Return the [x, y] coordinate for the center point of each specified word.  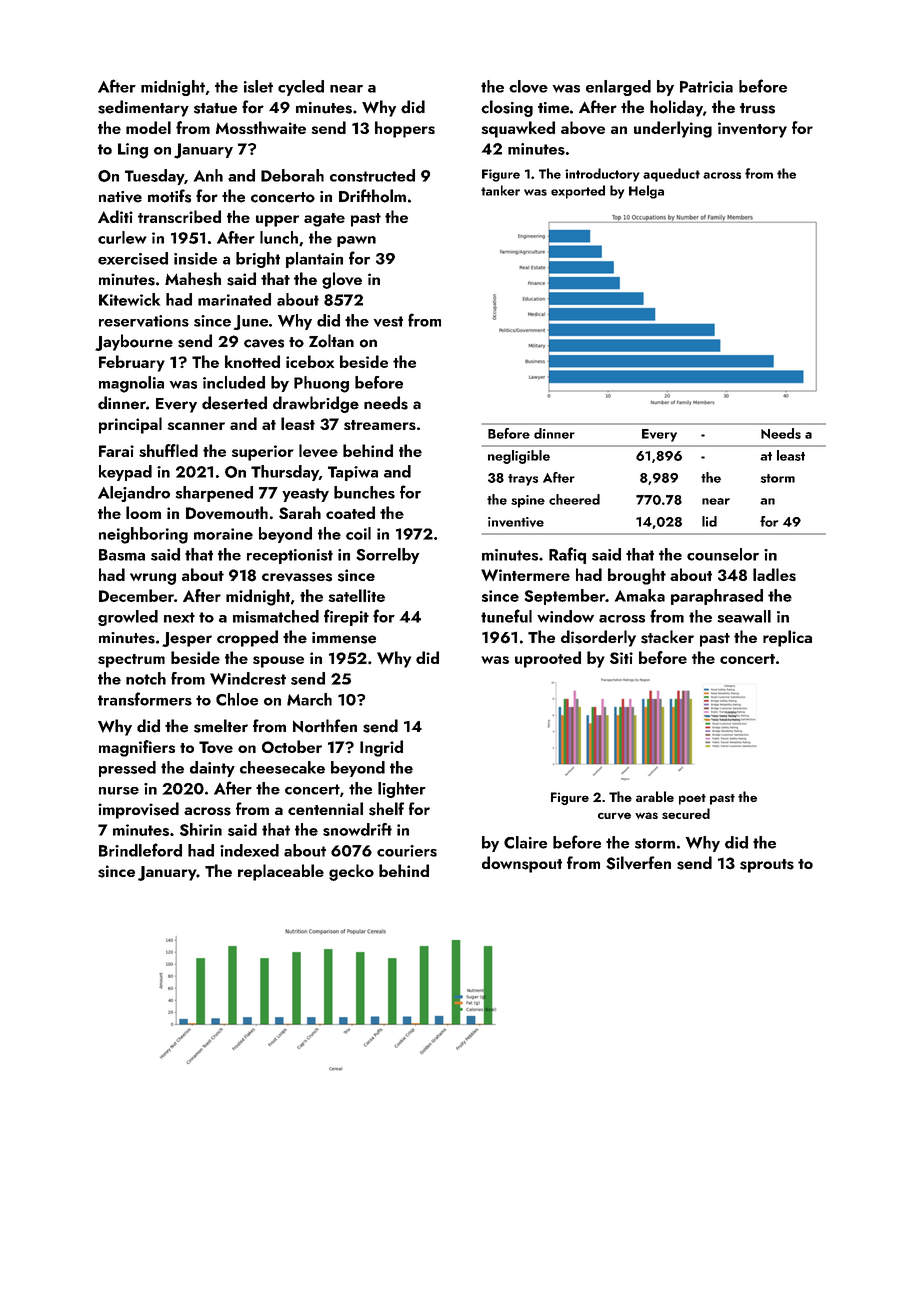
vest [388, 321]
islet [258, 86]
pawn [356, 241]
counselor [723, 554]
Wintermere [525, 575]
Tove [216, 747]
